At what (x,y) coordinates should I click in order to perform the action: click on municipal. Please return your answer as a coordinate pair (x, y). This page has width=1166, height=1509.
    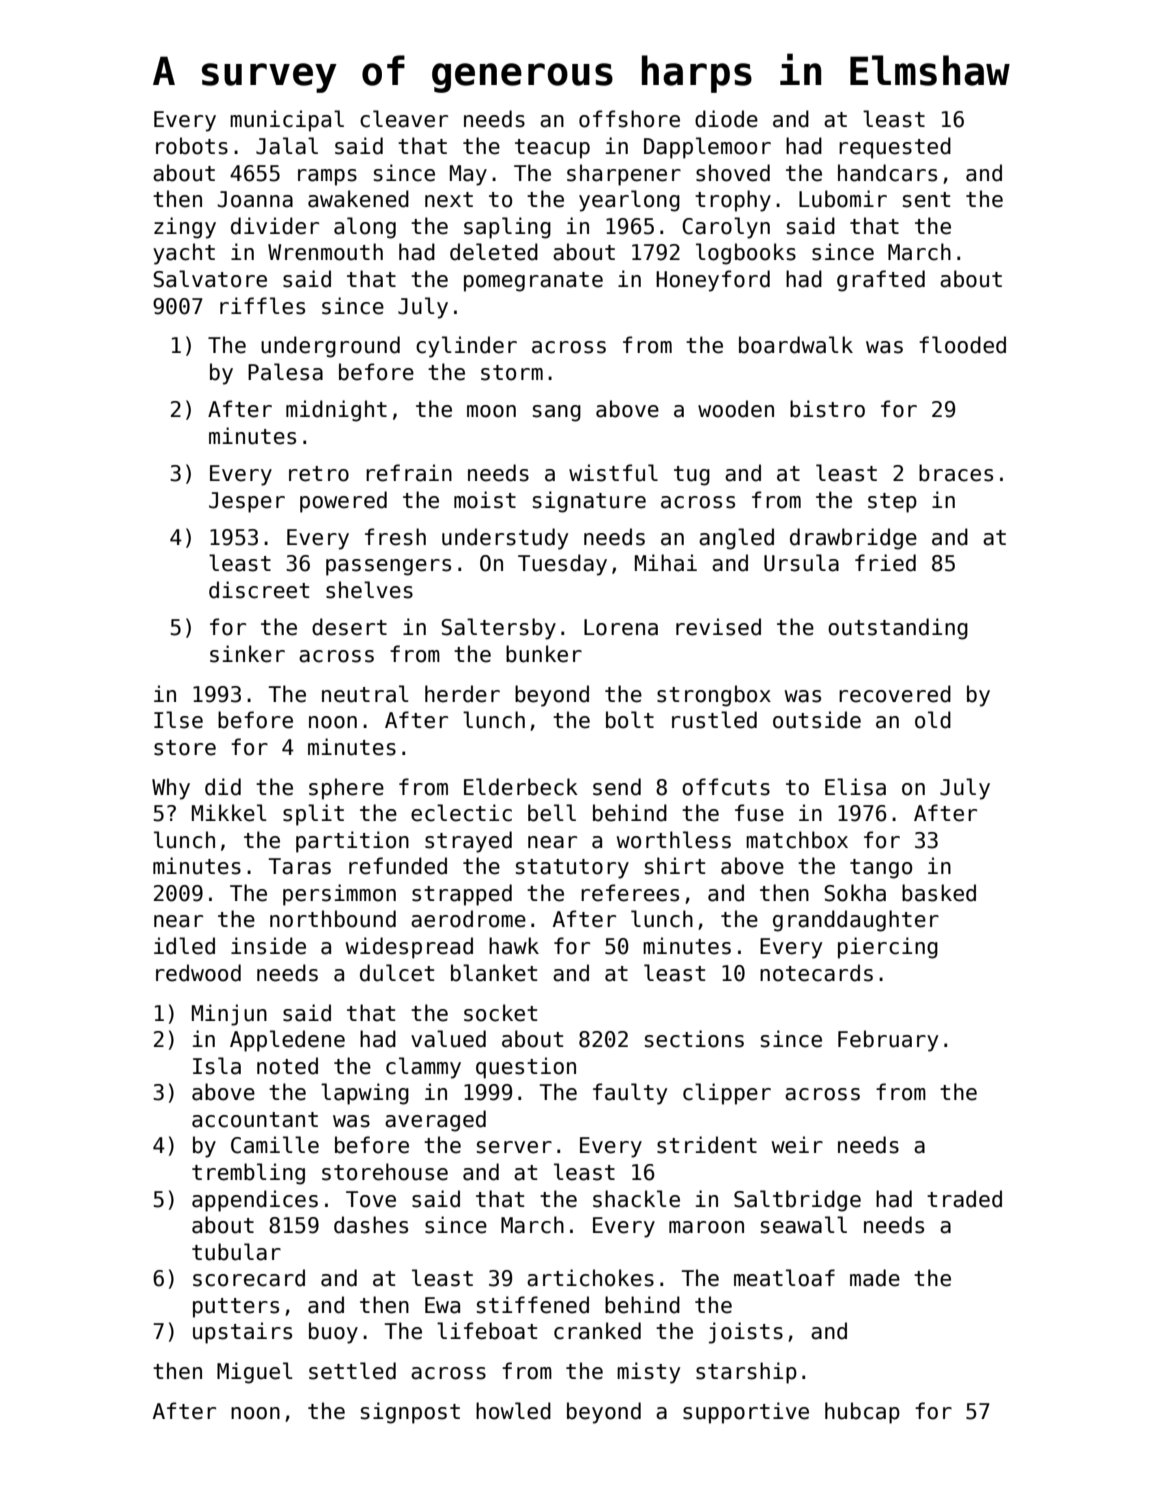
    Looking at the image, I should click on (287, 121).
